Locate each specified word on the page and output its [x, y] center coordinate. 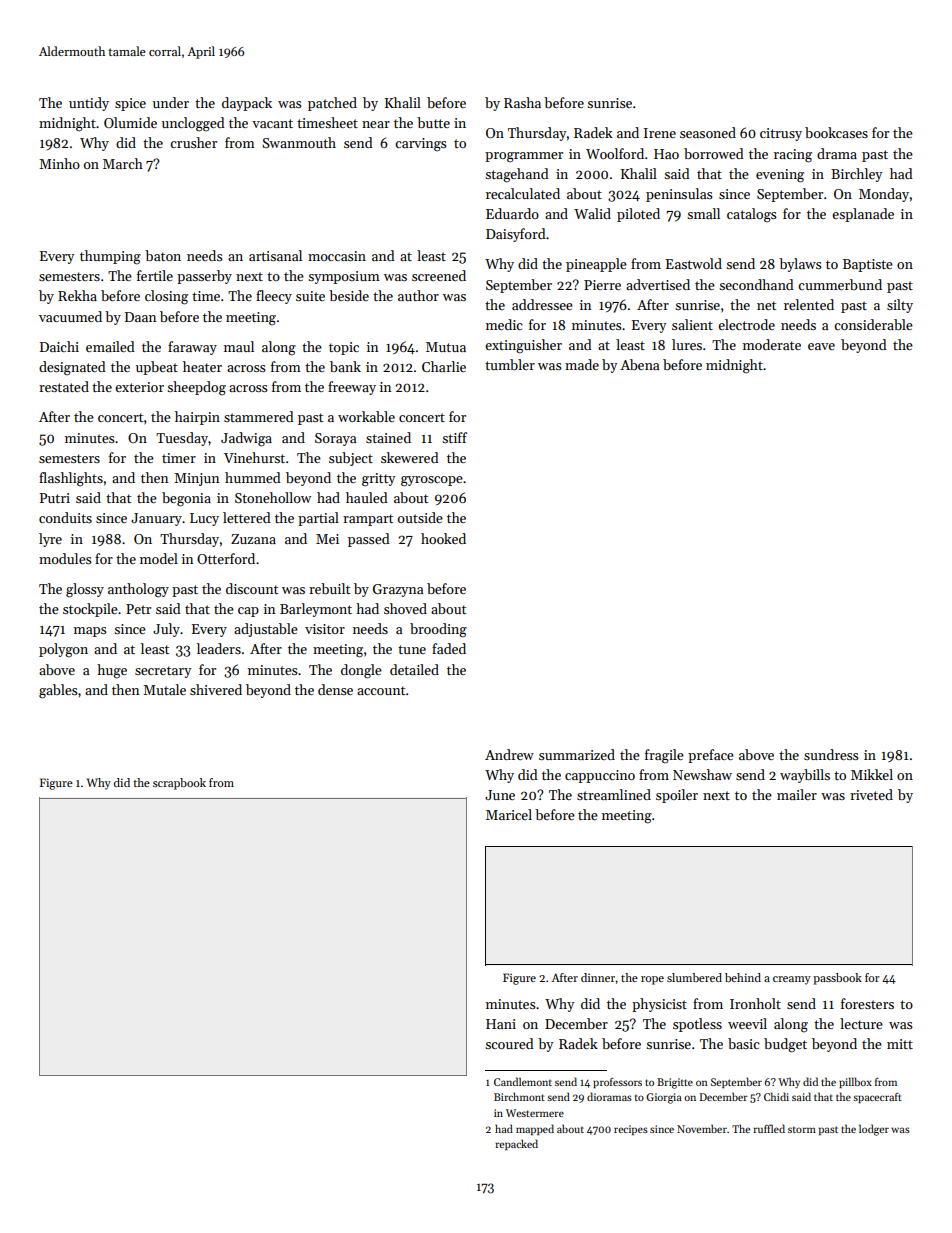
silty [900, 306]
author [418, 295]
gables [58, 691]
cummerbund [840, 284]
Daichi [59, 346]
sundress [831, 754]
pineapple [596, 265]
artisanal [275, 255]
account [381, 690]
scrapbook [179, 784]
